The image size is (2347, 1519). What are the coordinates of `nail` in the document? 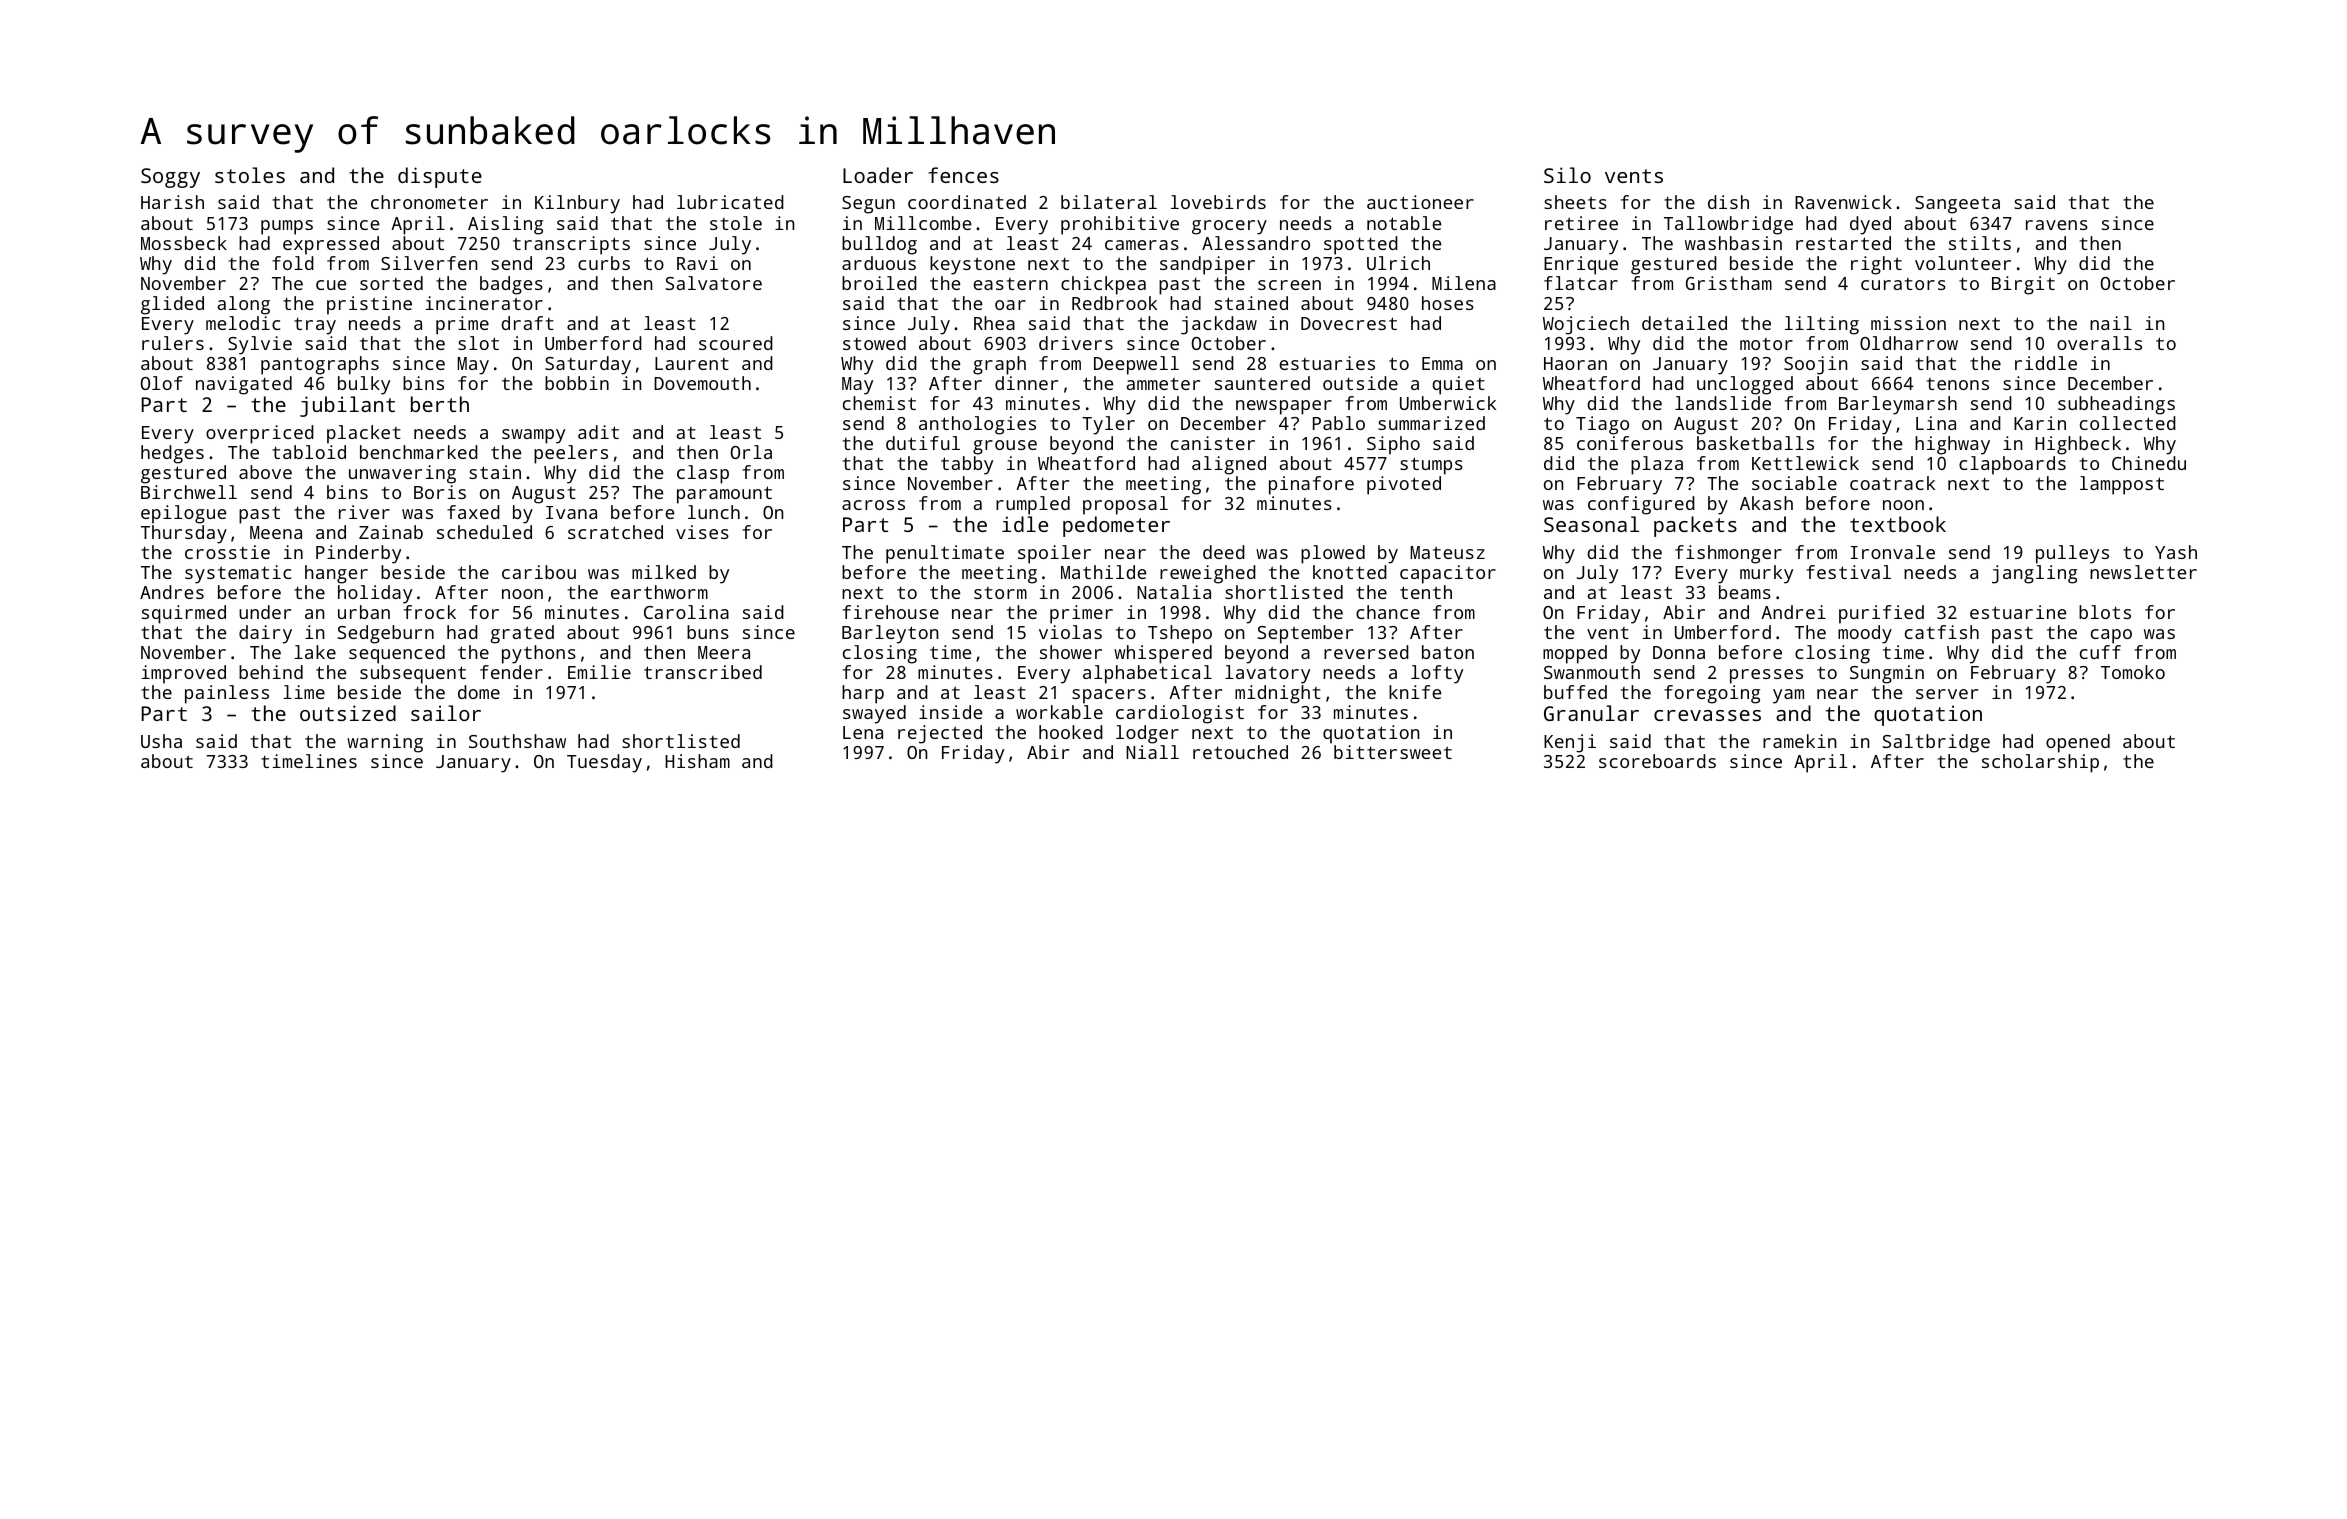 It's located at (2111, 323).
